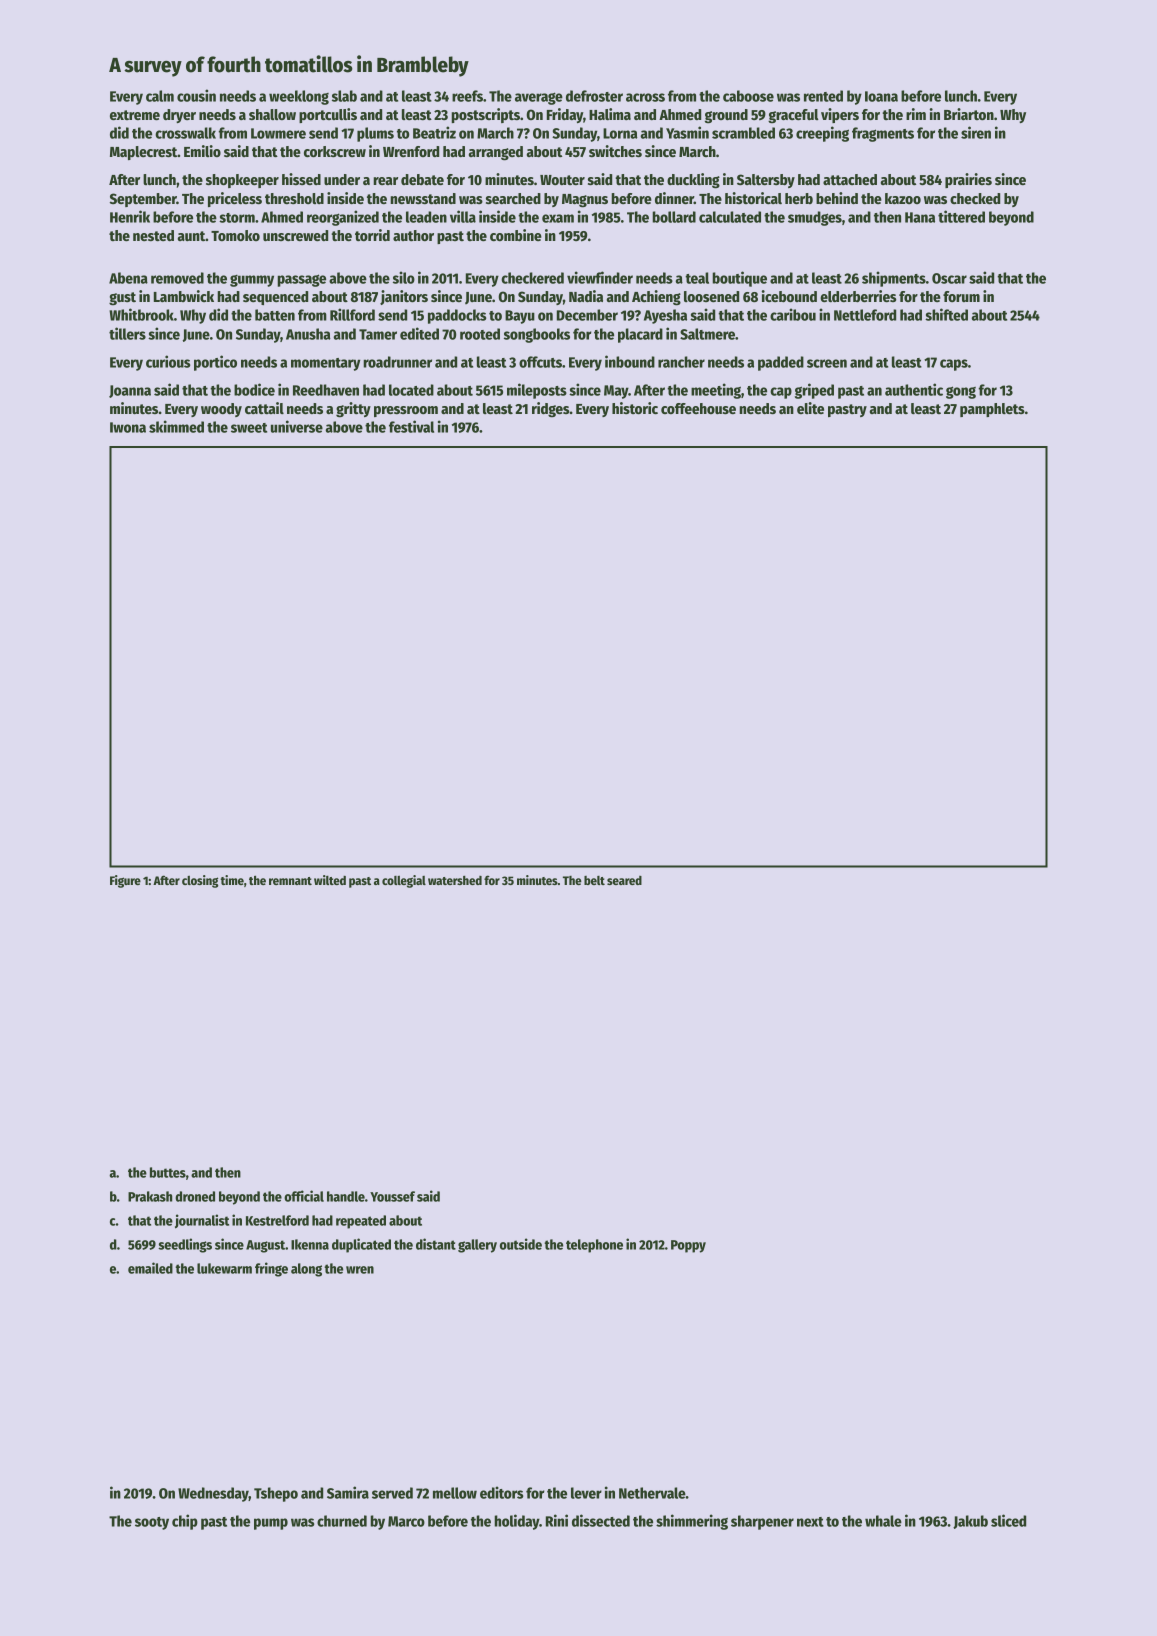 This page has width=1157, height=1636. What do you see at coordinates (406, 1521) in the page?
I see `Marco` at bounding box center [406, 1521].
